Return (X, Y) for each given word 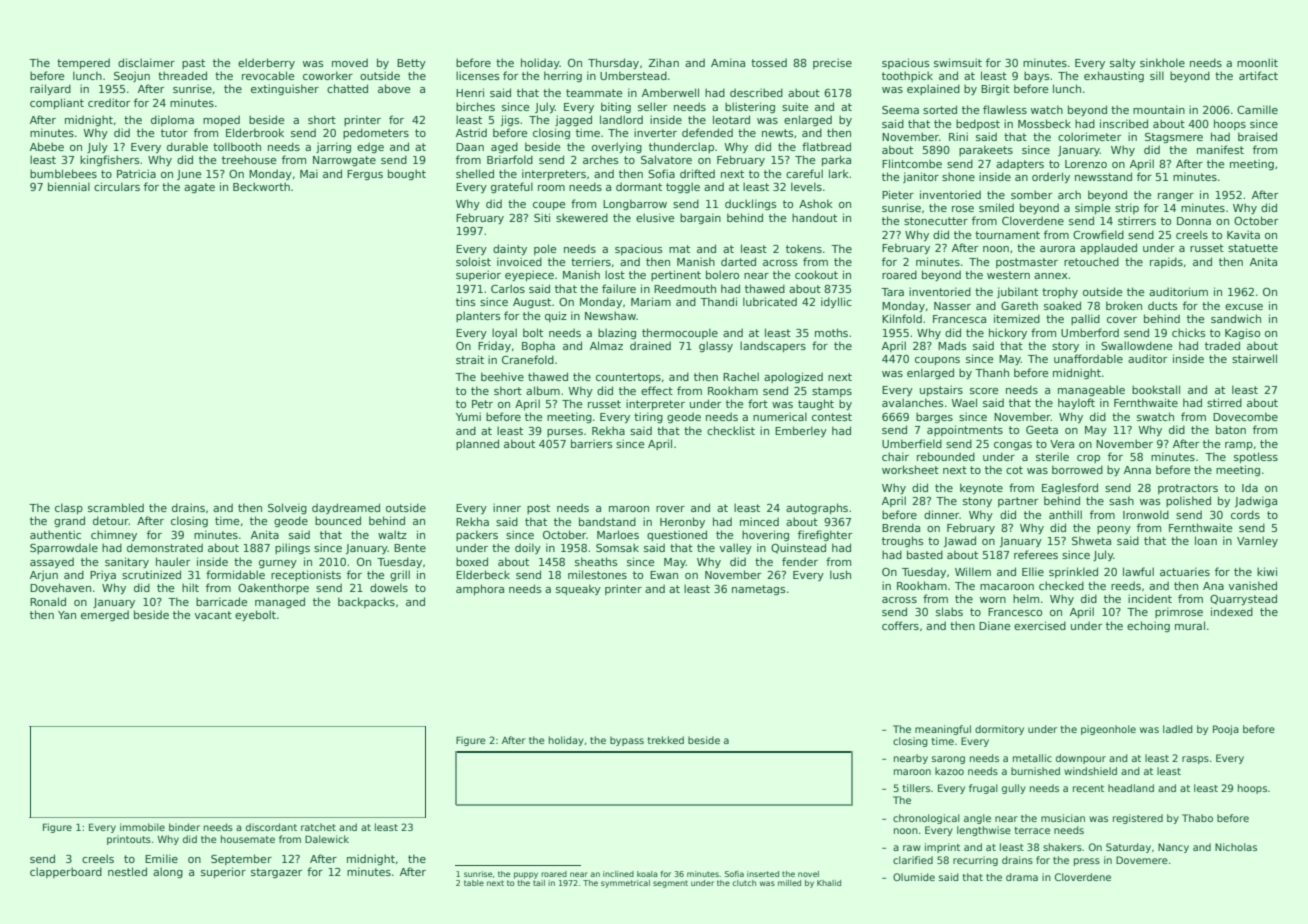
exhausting (1114, 76)
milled (789, 883)
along (168, 872)
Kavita (1243, 234)
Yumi (468, 416)
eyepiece (529, 275)
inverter (655, 132)
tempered (83, 63)
